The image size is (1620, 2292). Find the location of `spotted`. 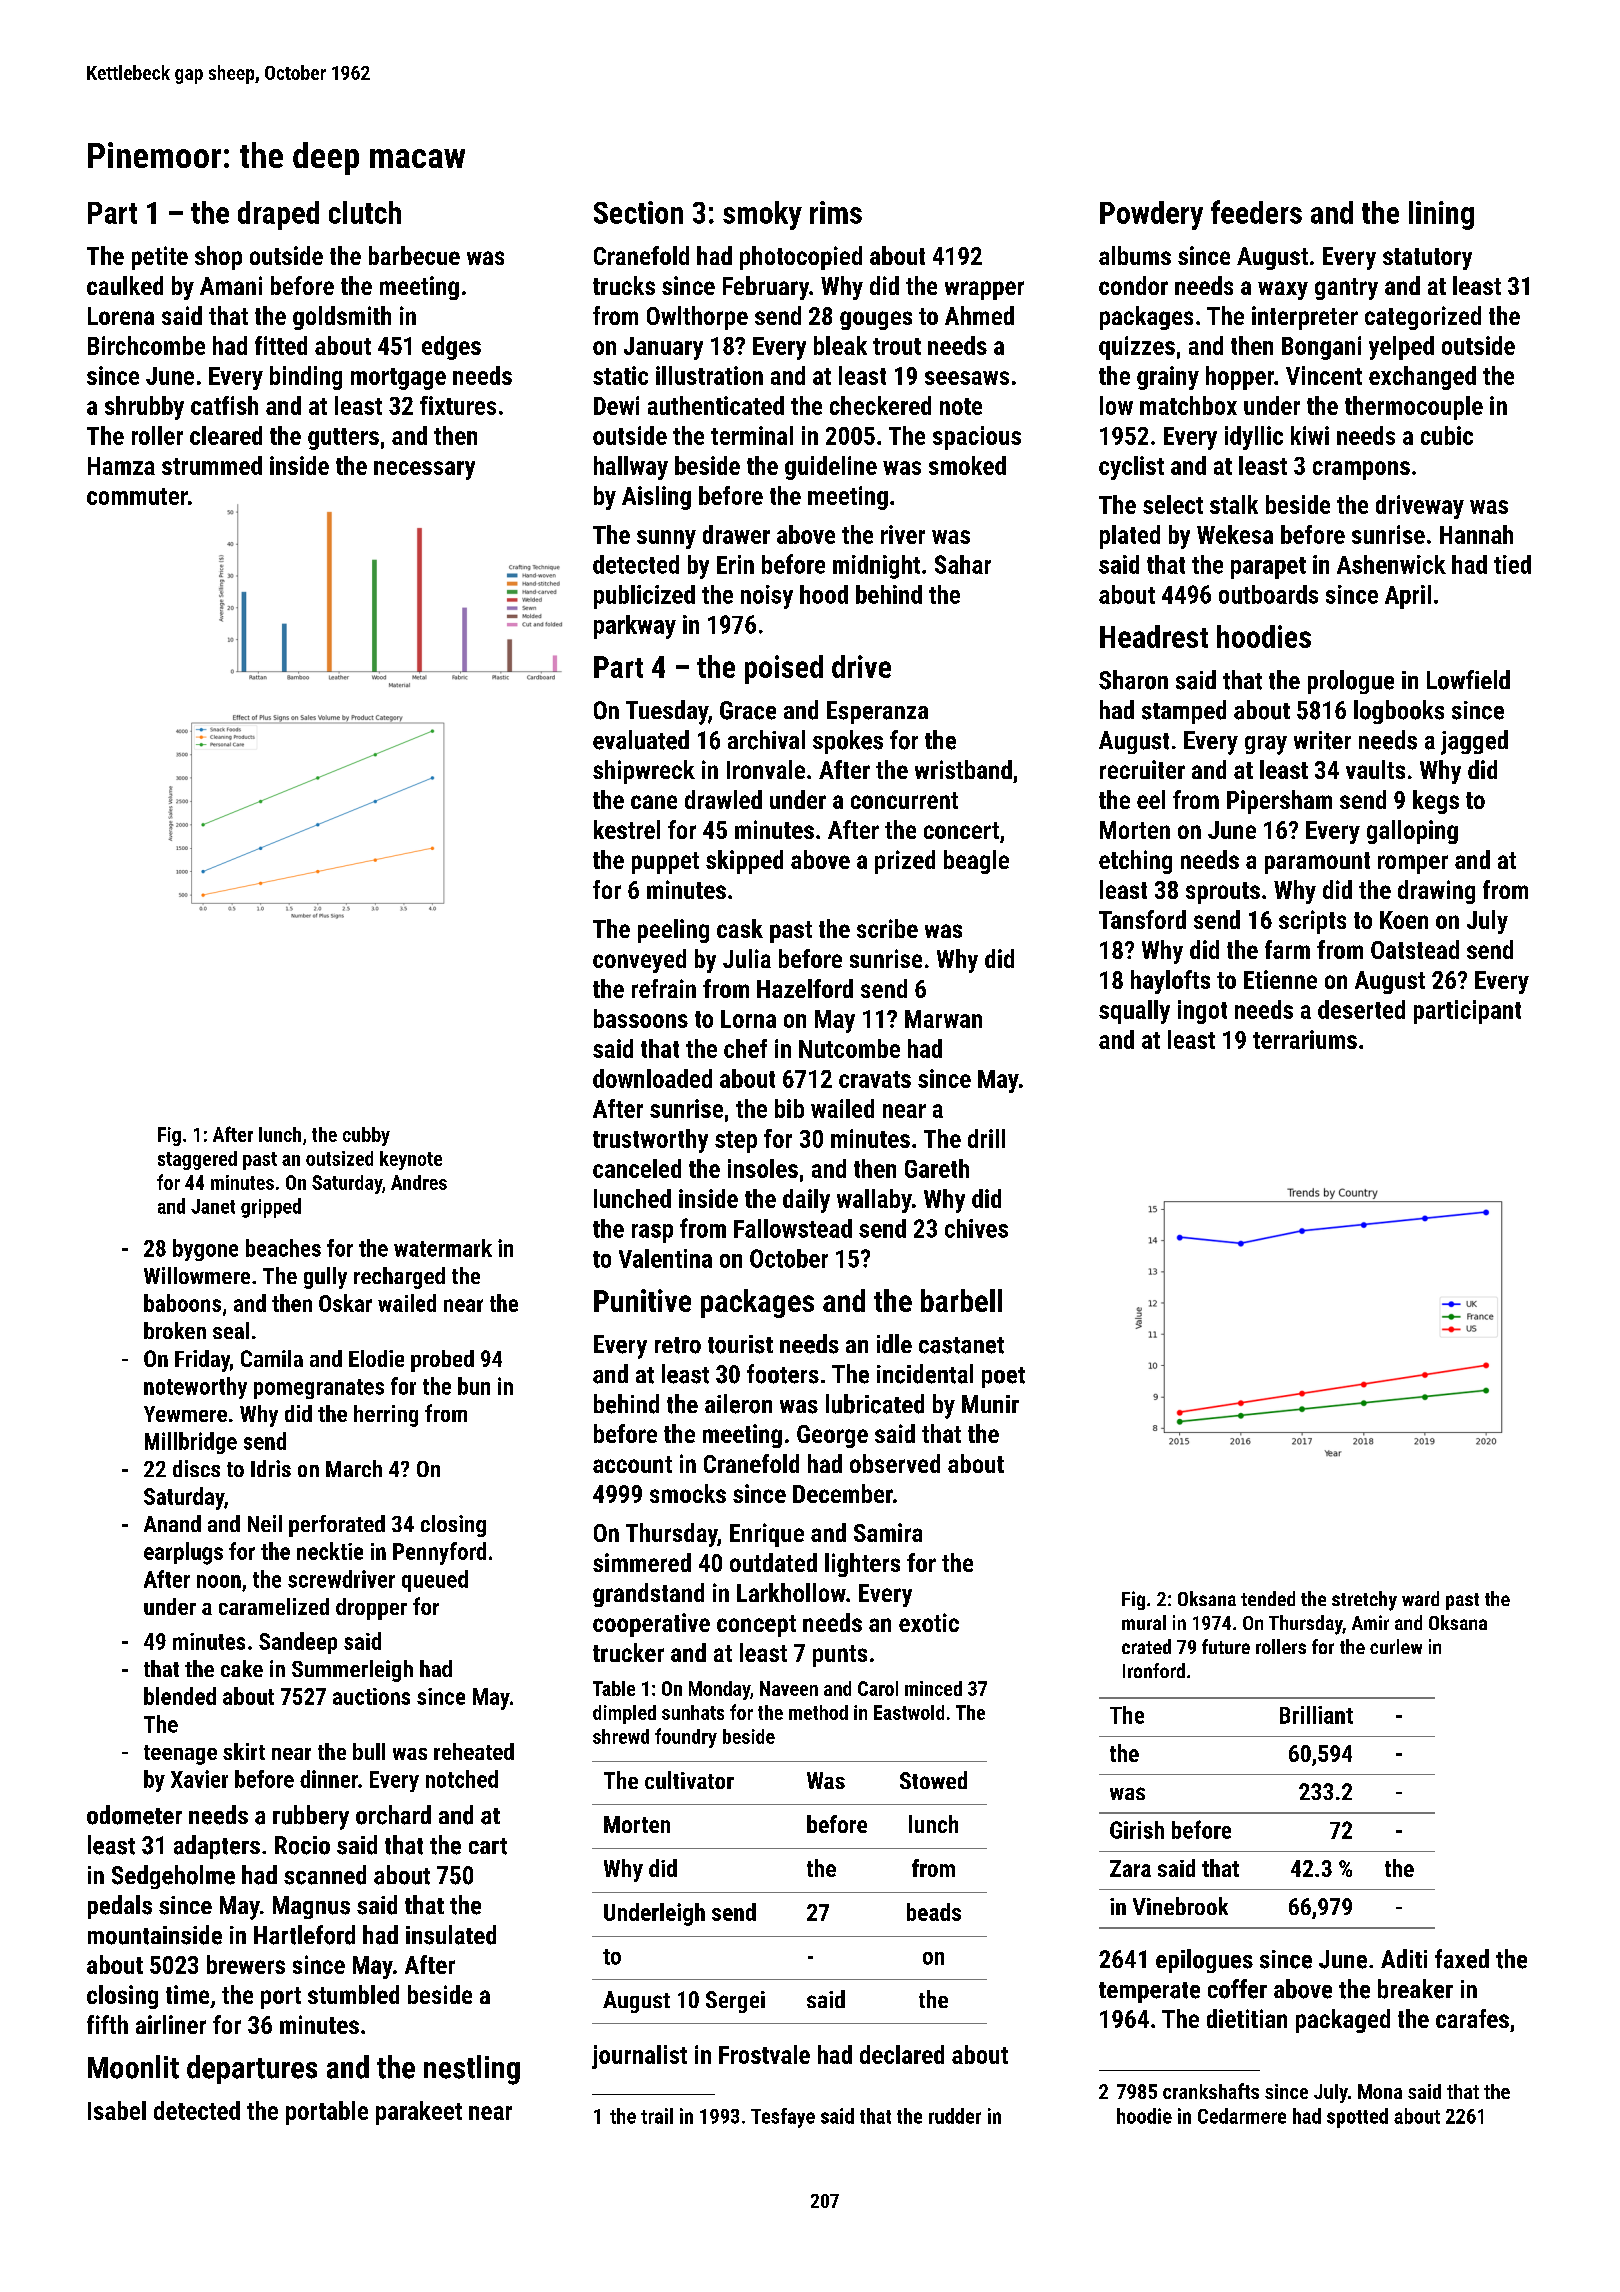

spotted is located at coordinates (1357, 2118).
